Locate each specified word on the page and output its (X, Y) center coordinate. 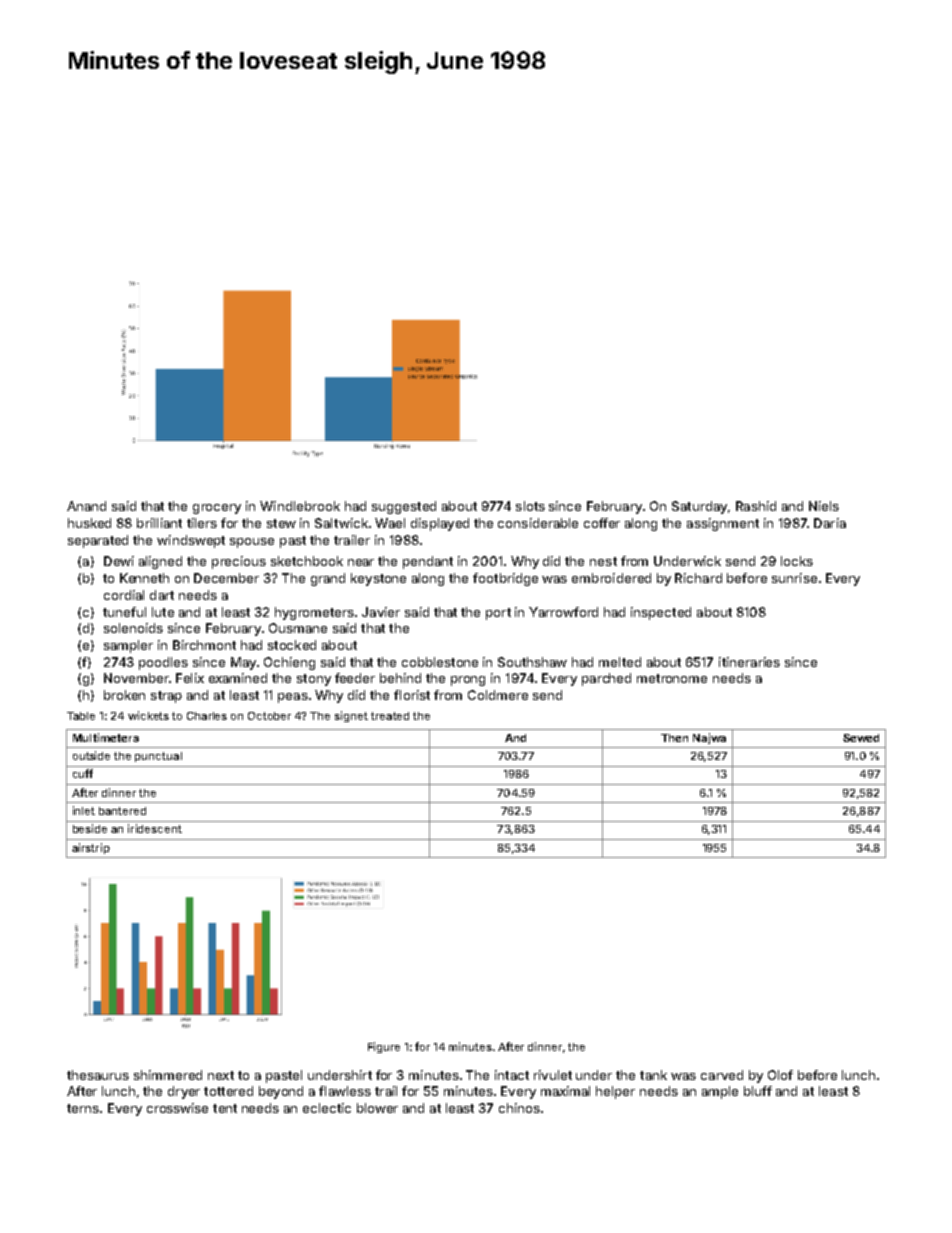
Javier (381, 612)
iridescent (155, 828)
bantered (122, 811)
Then (674, 738)
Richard (698, 578)
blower (377, 1108)
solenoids (133, 628)
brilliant (159, 523)
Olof (780, 1075)
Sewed (861, 738)
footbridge (505, 579)
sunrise (794, 578)
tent (225, 1108)
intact (512, 1075)
